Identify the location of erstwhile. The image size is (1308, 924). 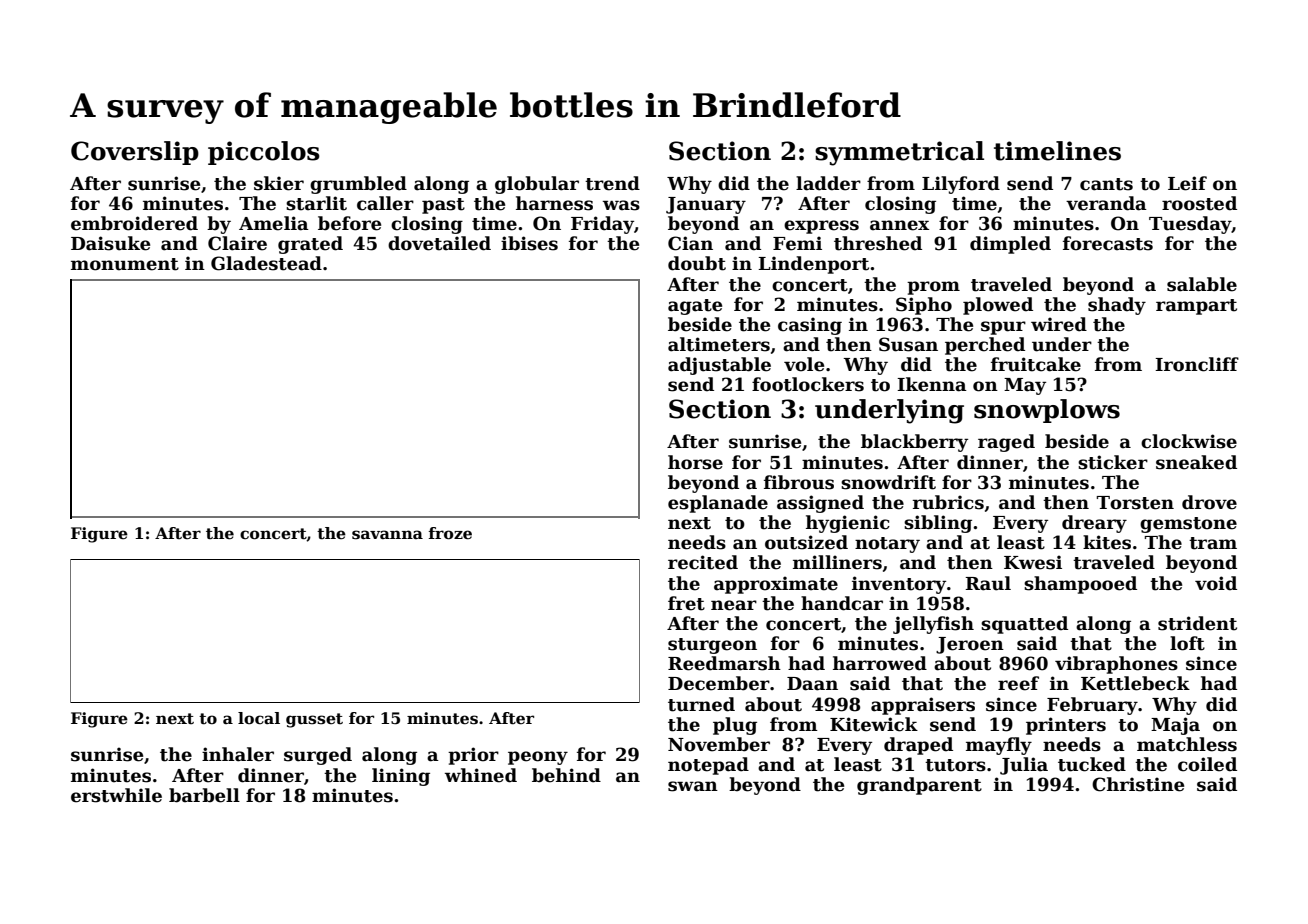
(116, 795).
